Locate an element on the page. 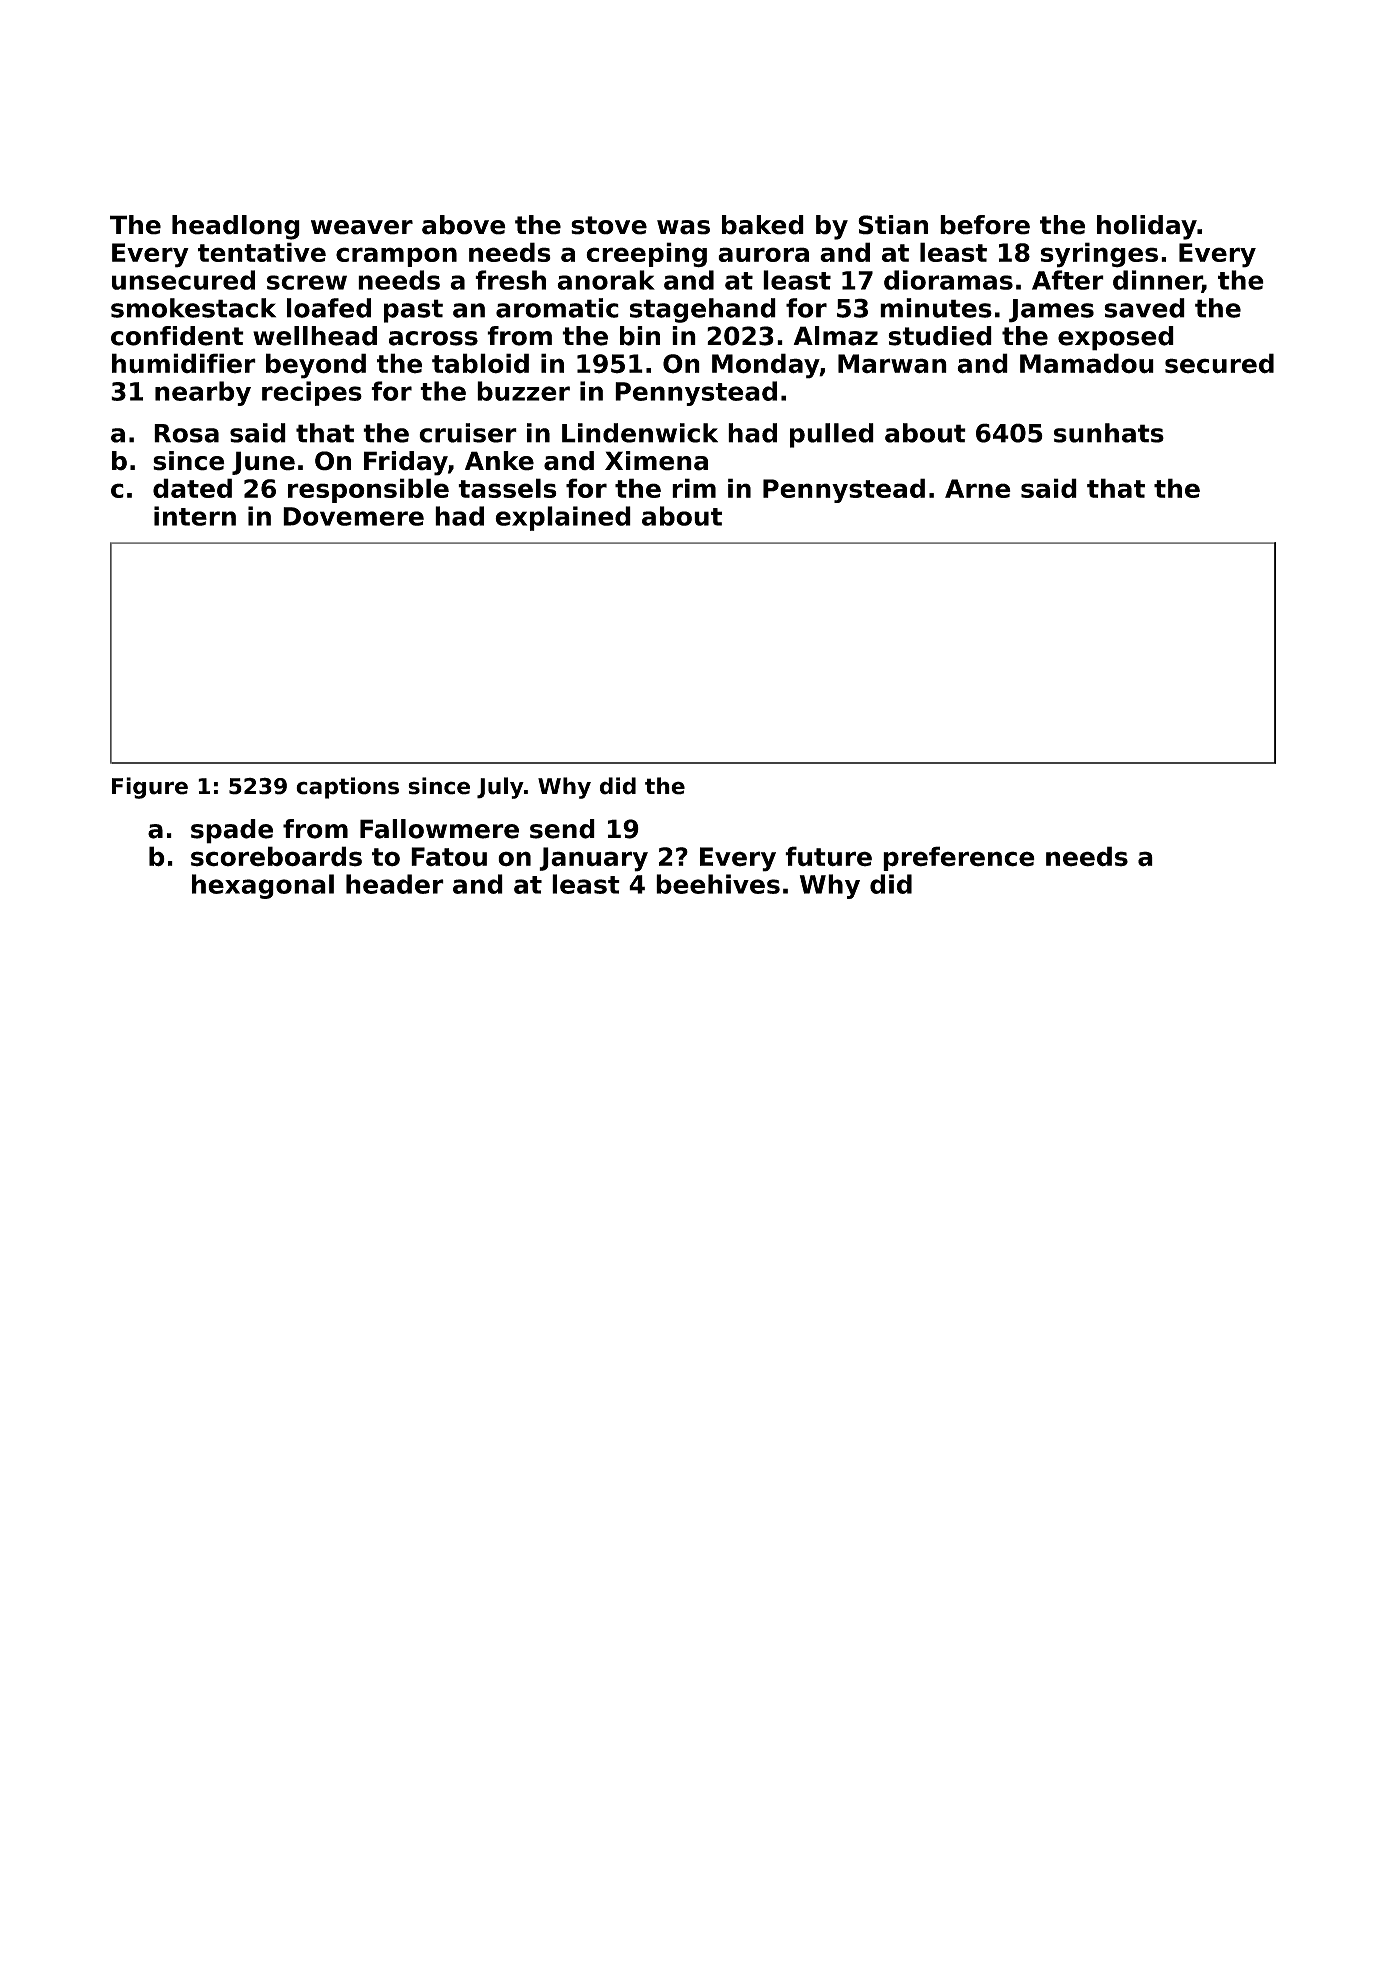  weaver is located at coordinates (362, 227).
